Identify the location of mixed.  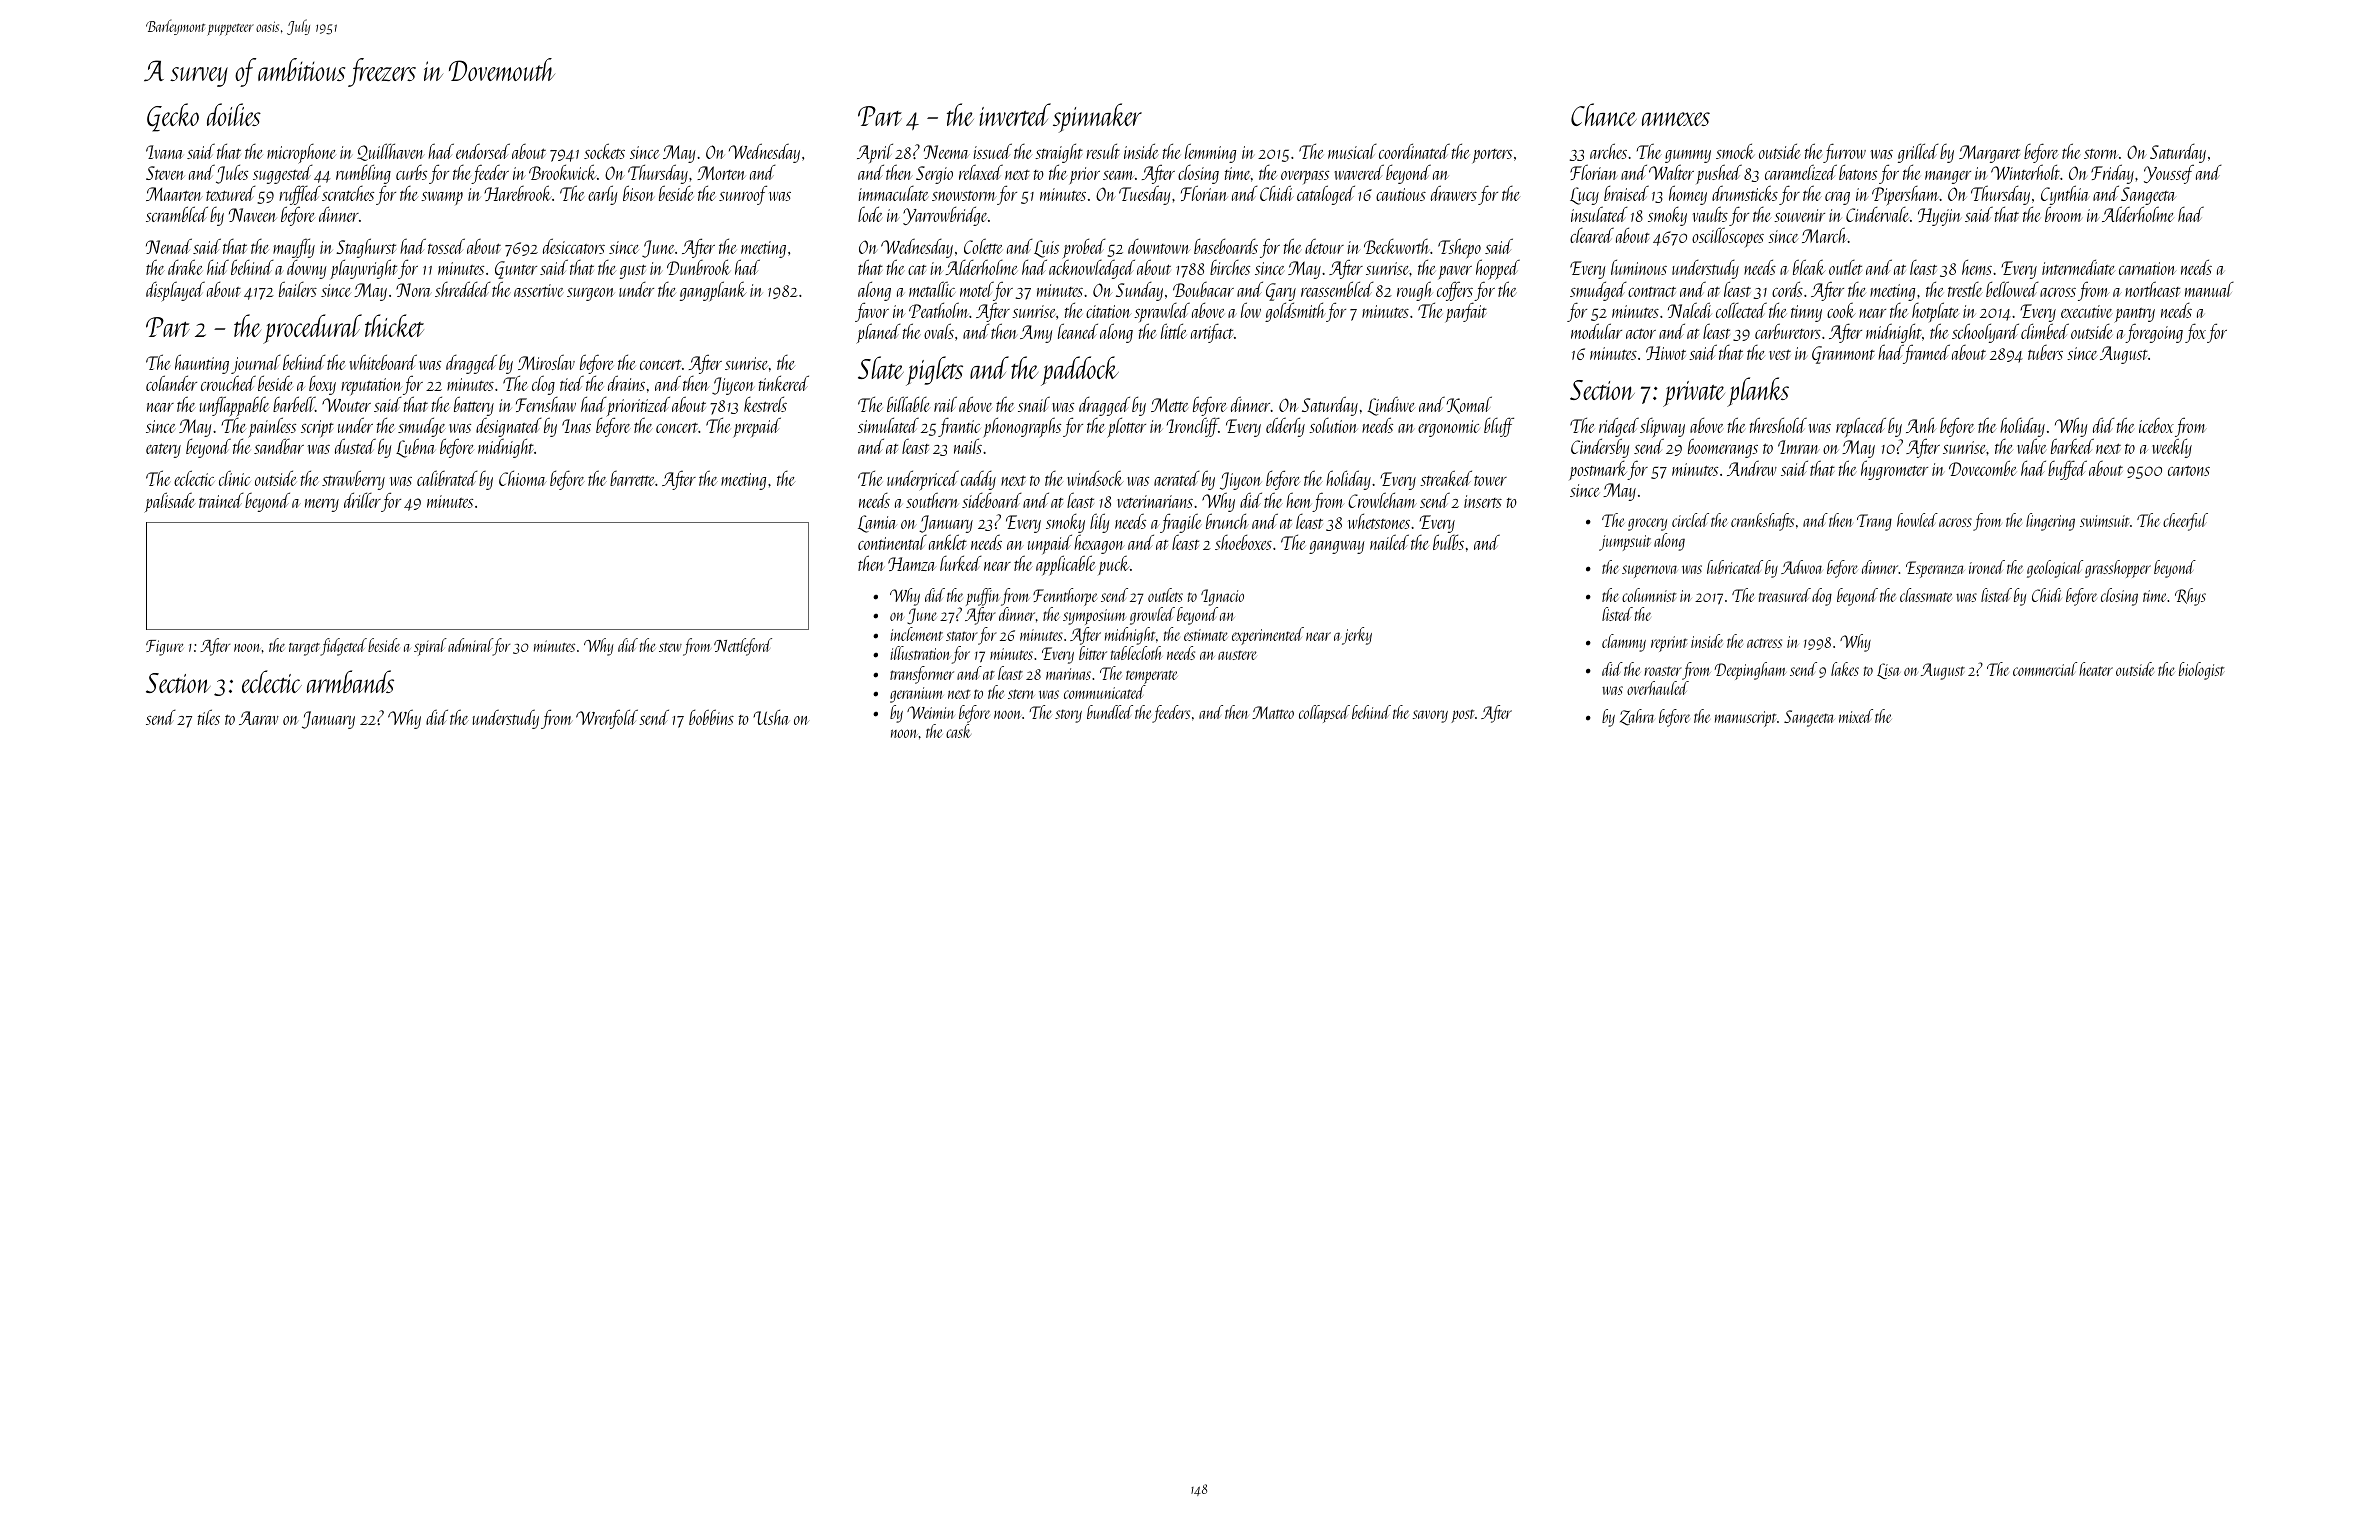
(1856, 716).
